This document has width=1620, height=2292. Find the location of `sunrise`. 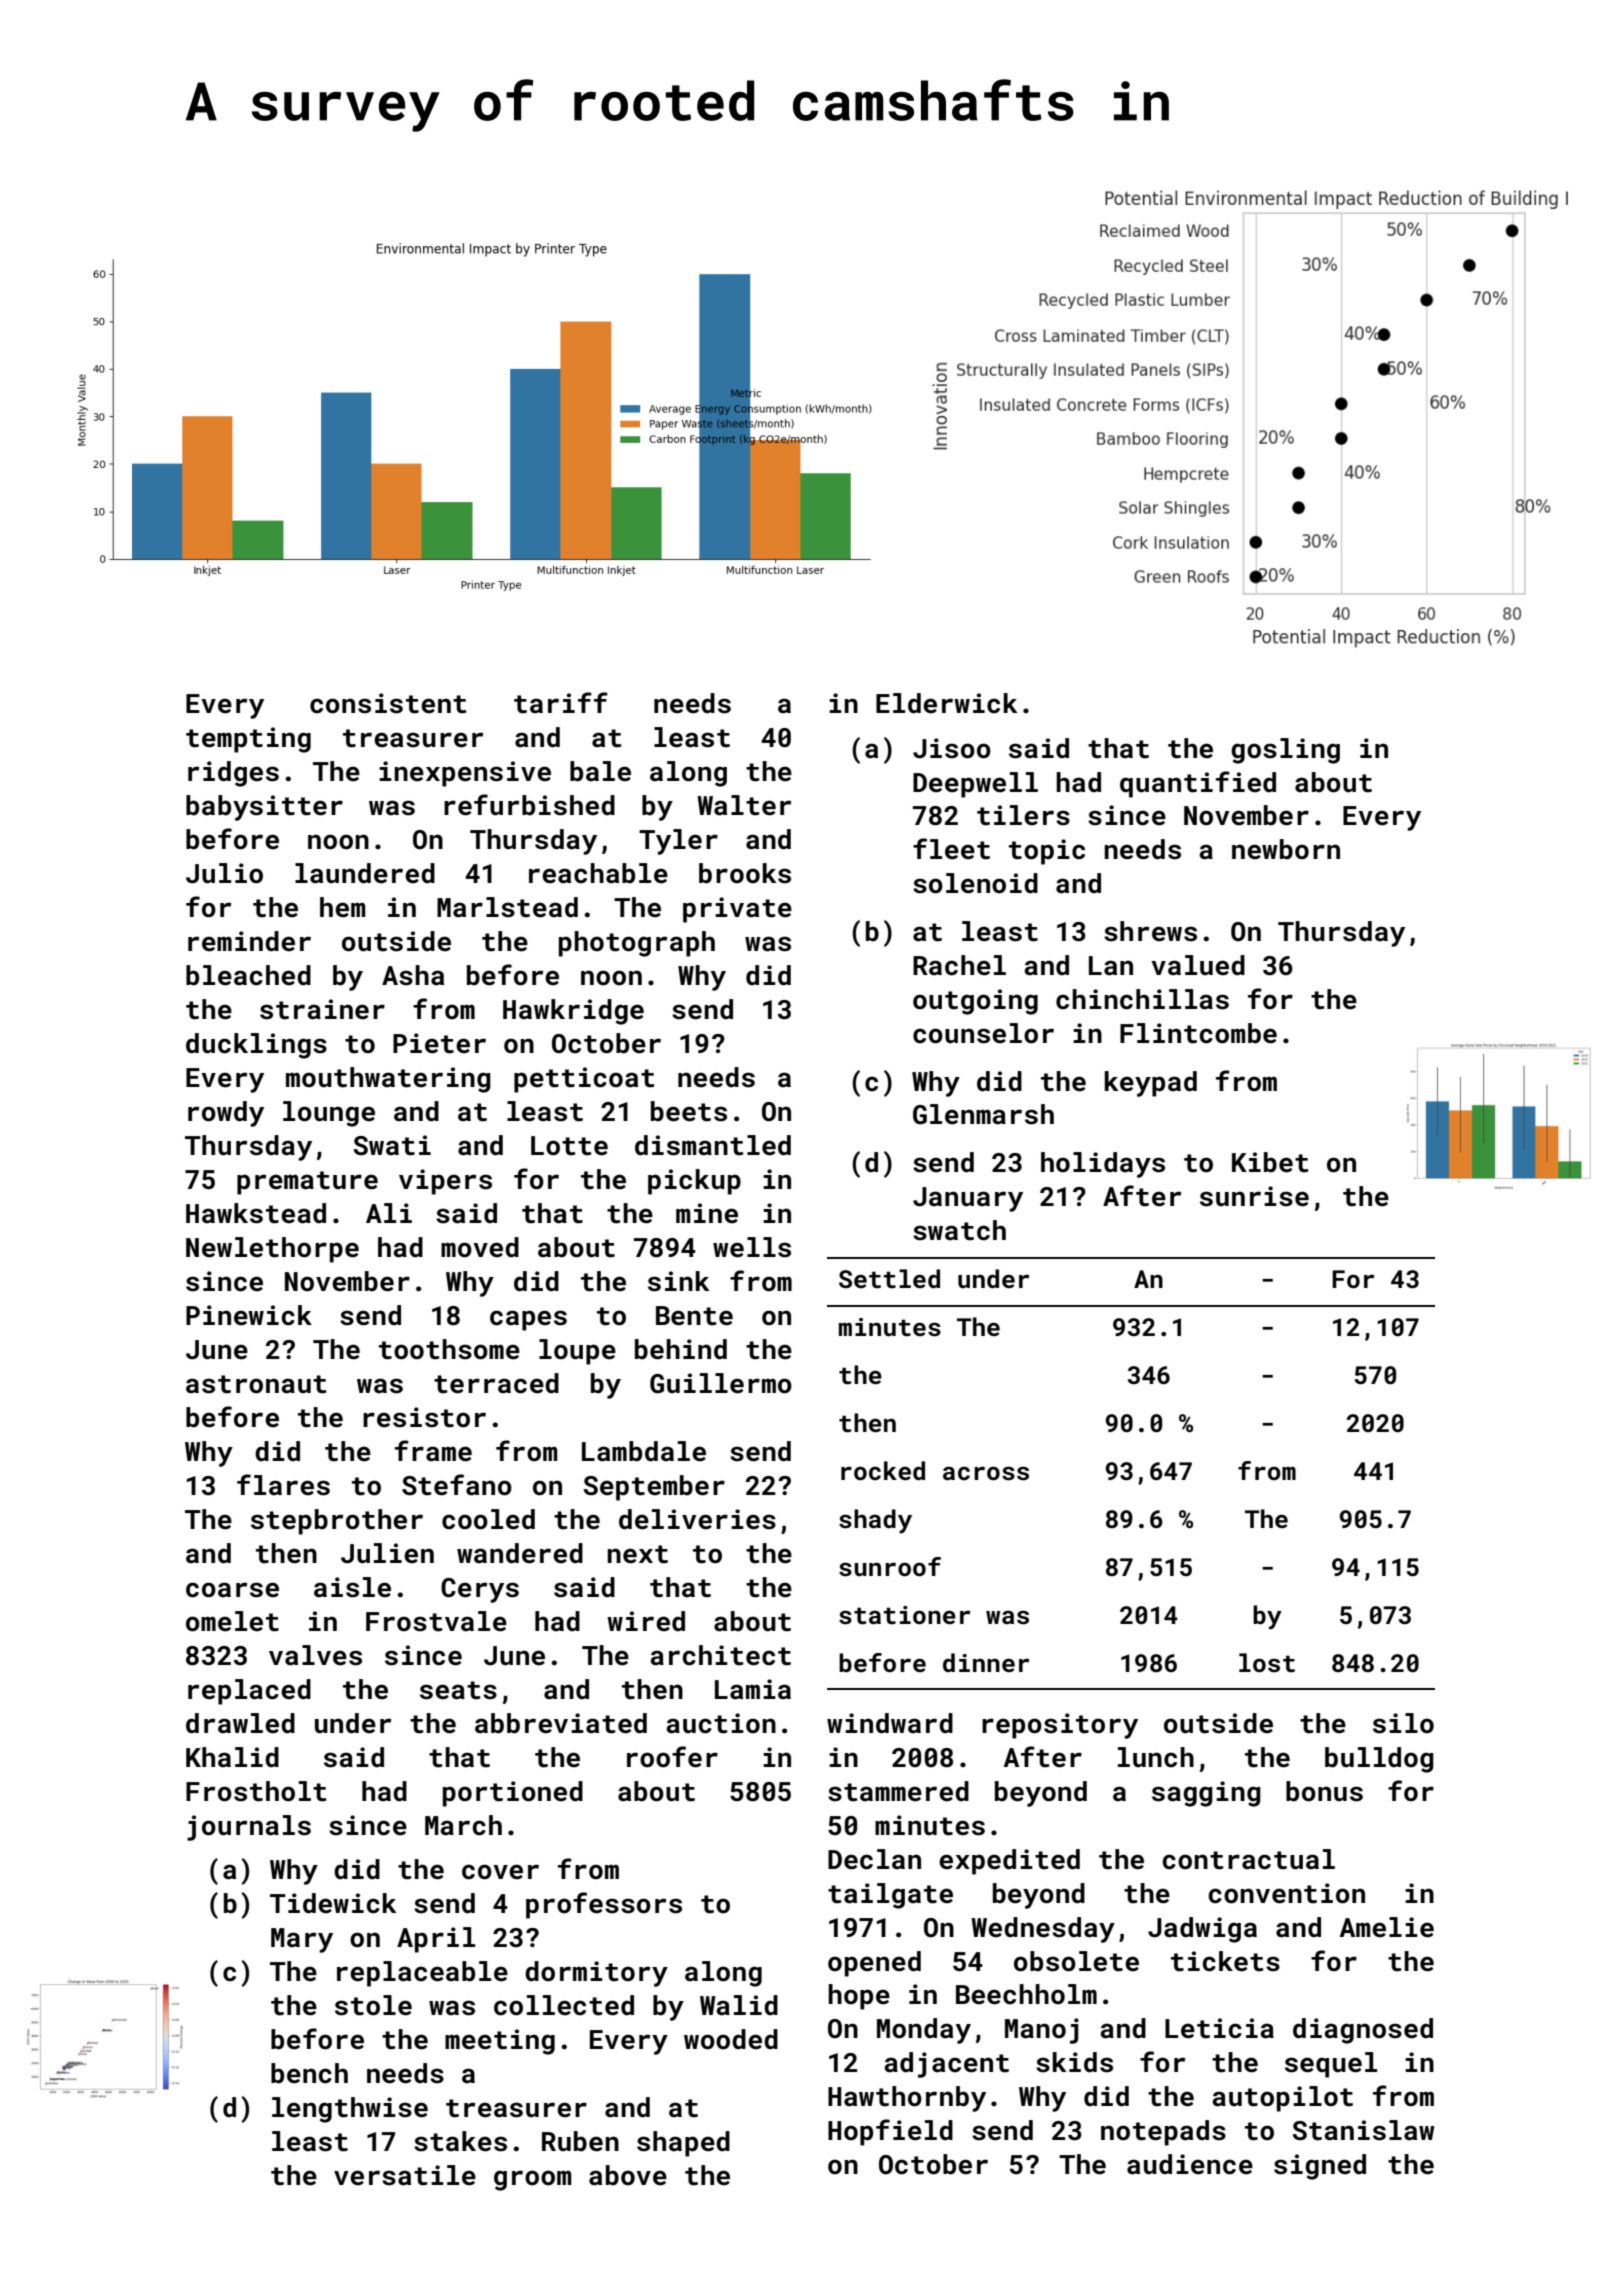

sunrise is located at coordinates (1254, 1196).
